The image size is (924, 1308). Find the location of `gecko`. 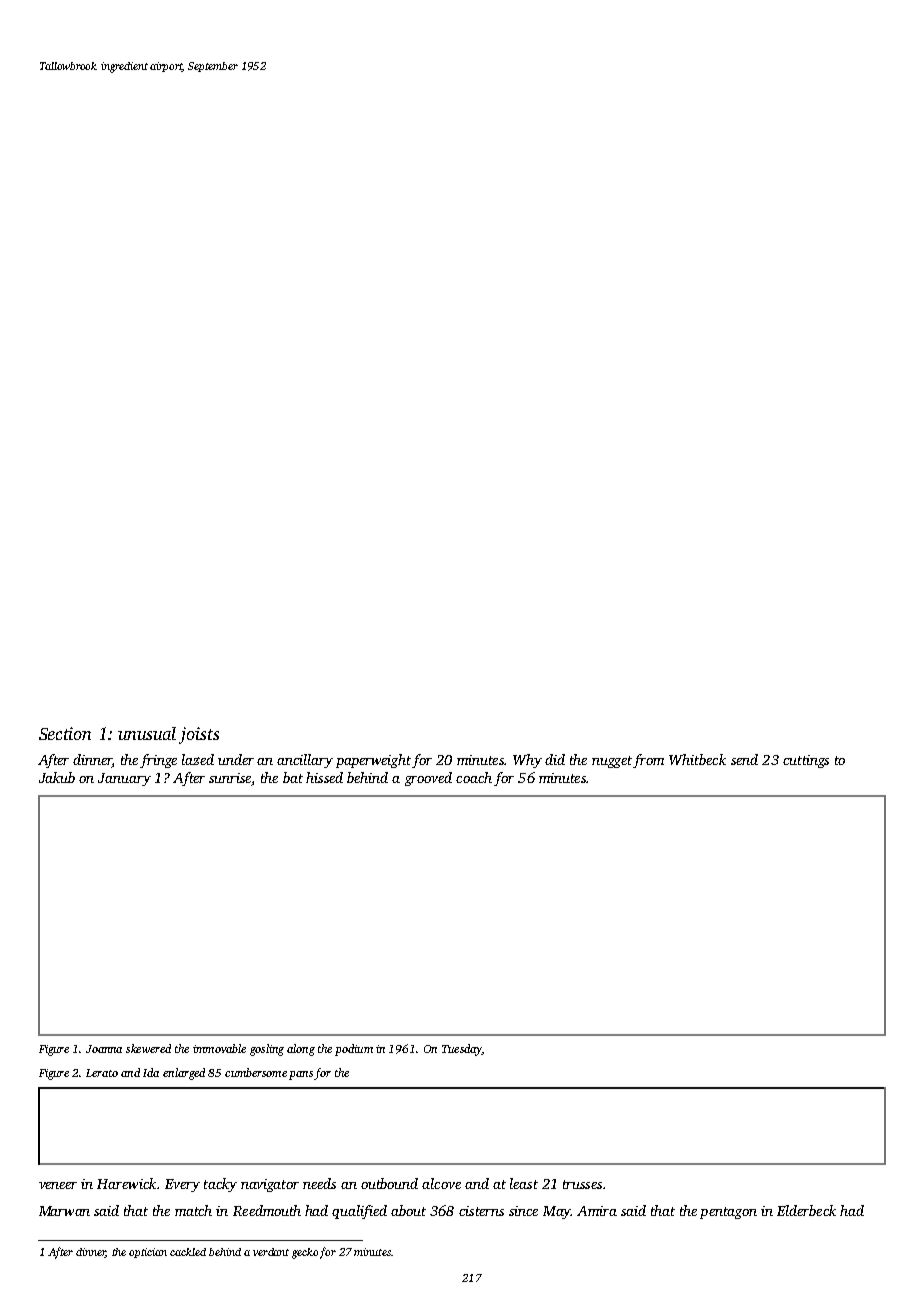

gecko is located at coordinates (305, 1253).
